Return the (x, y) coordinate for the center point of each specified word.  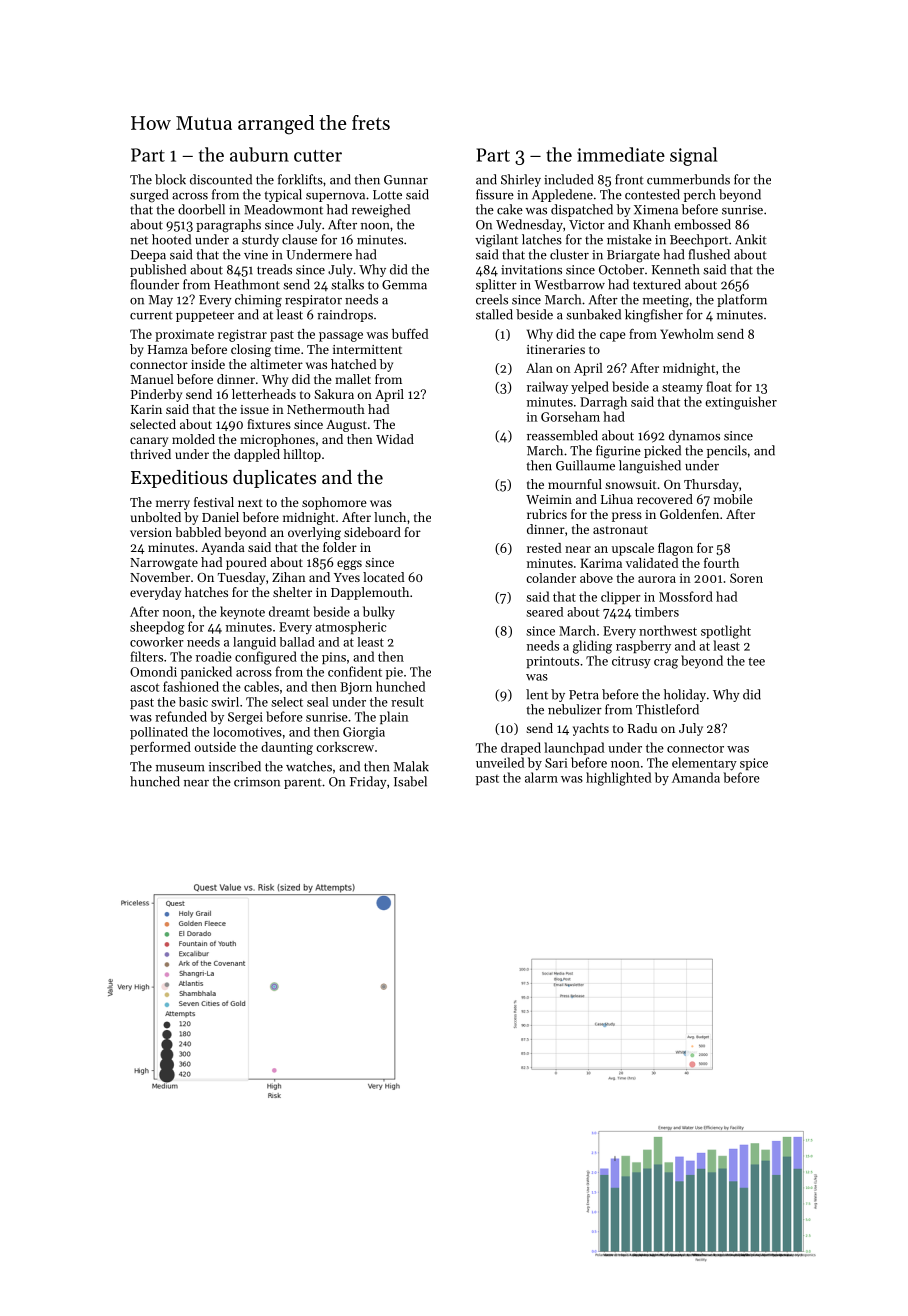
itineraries (556, 349)
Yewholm (687, 334)
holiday (685, 695)
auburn (259, 154)
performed (160, 748)
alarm (541, 777)
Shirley (521, 180)
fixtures (269, 424)
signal (693, 156)
